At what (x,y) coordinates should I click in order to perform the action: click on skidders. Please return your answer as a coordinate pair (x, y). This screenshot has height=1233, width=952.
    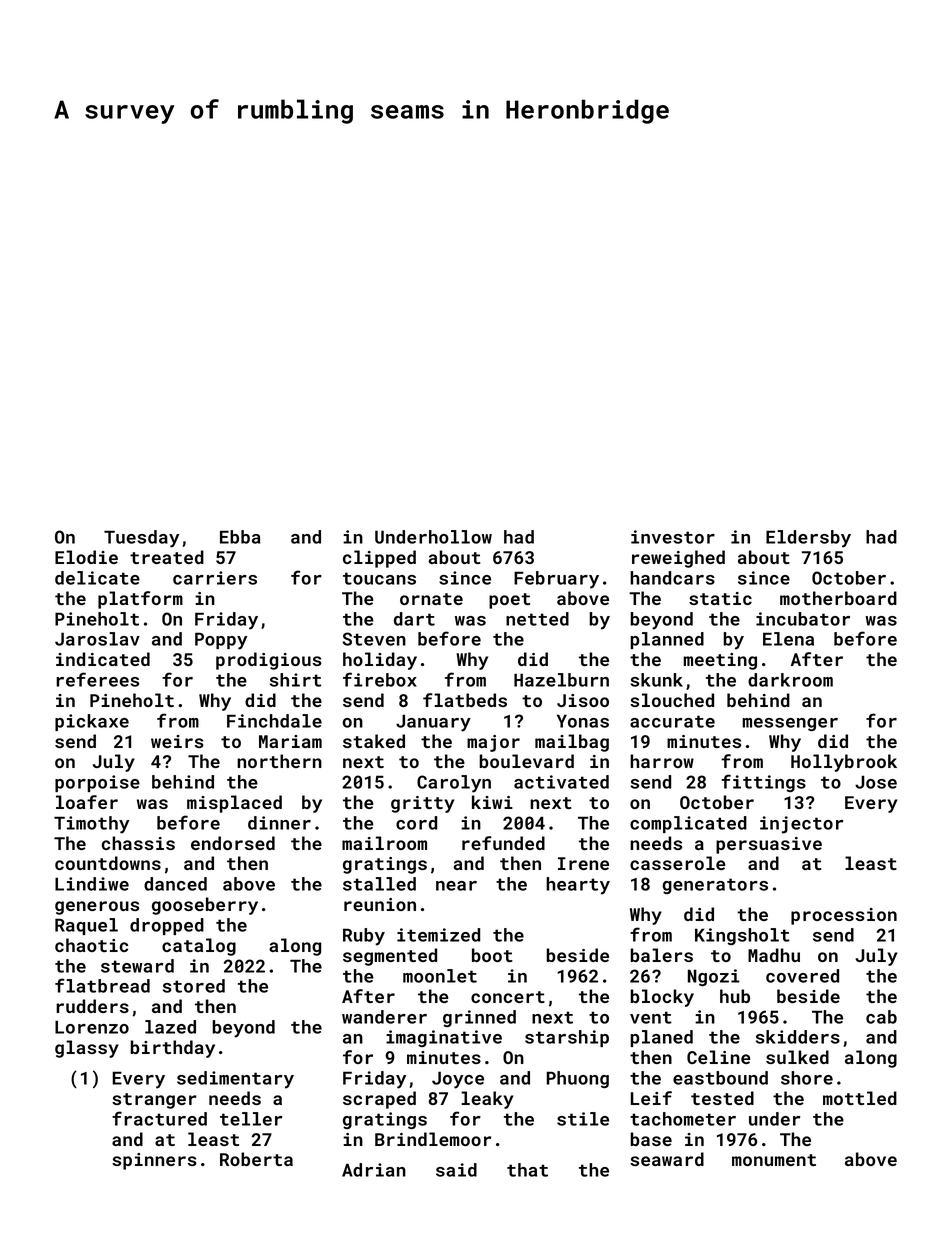
    Looking at the image, I should click on (798, 1037).
